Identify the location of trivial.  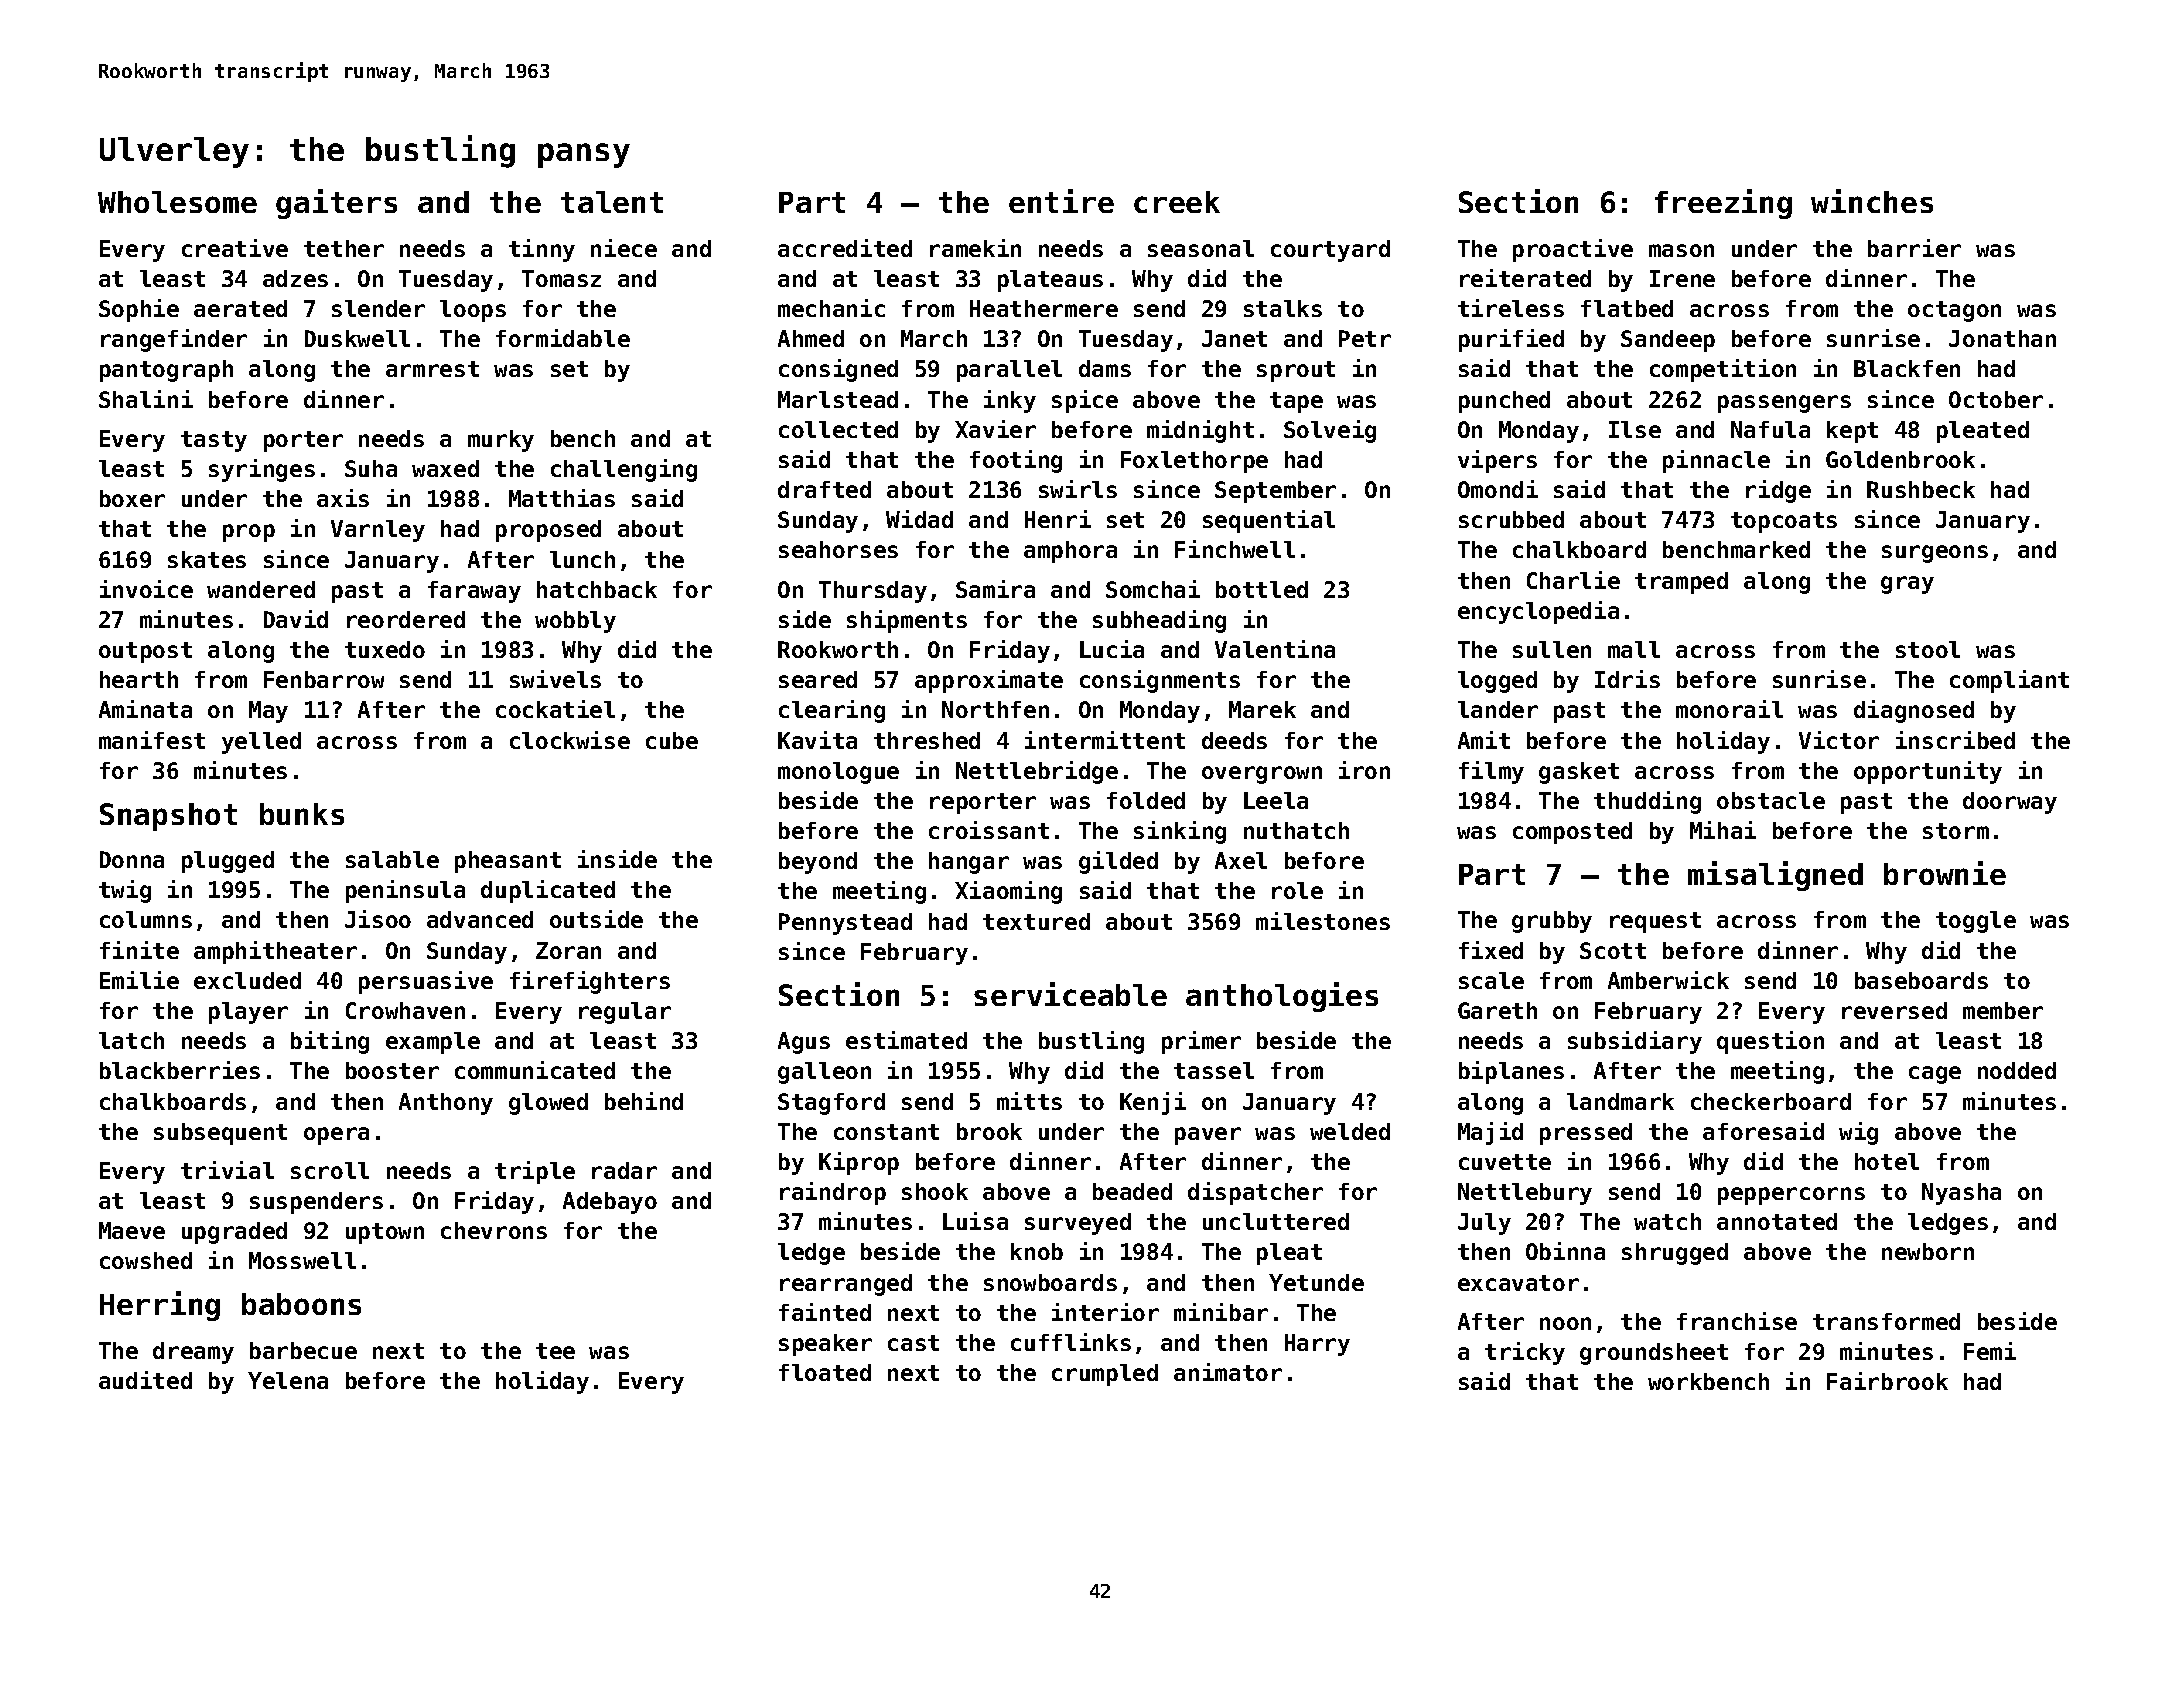
(227, 1170).
